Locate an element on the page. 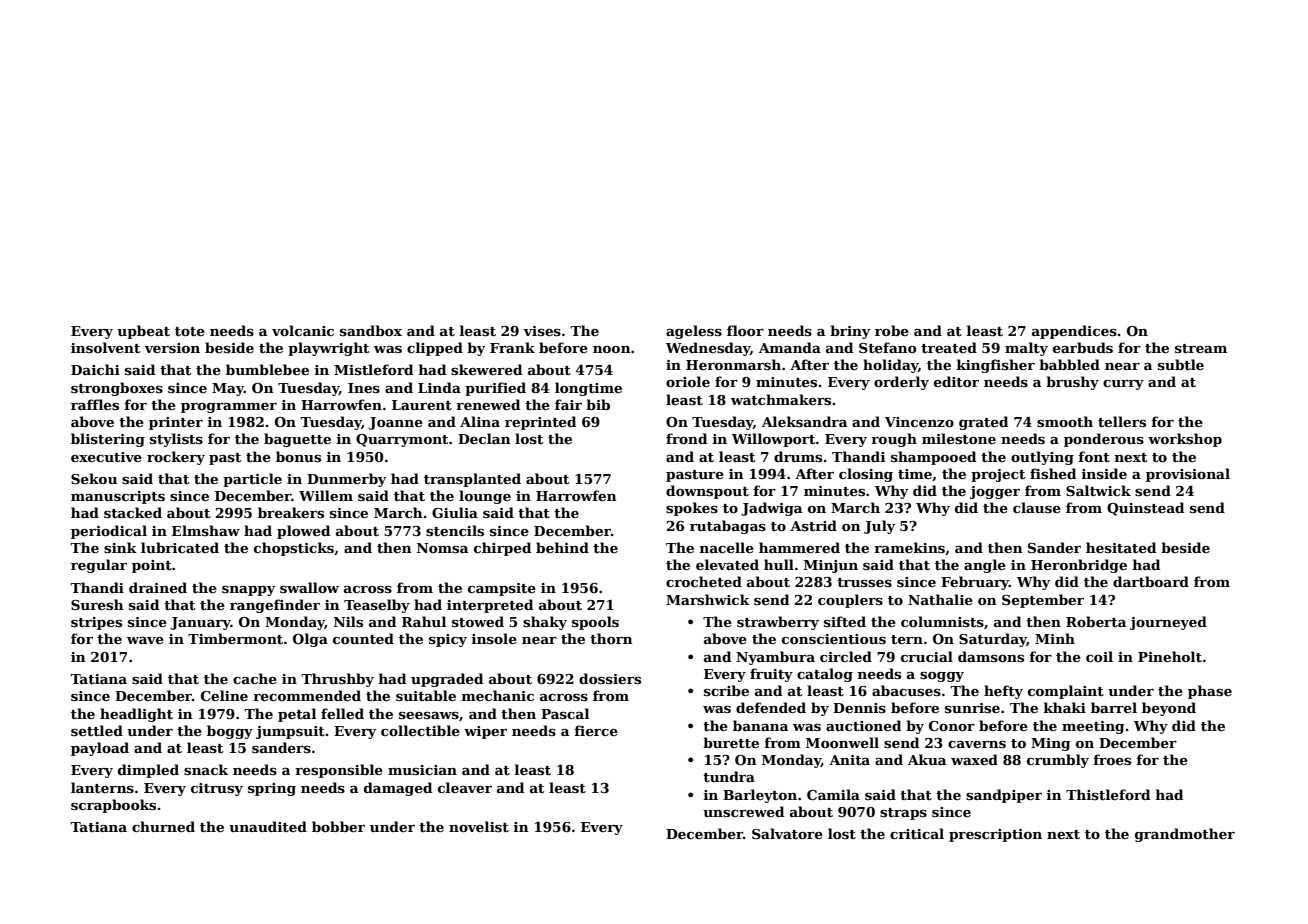 This page has width=1308, height=924. Nomsa is located at coordinates (442, 548).
